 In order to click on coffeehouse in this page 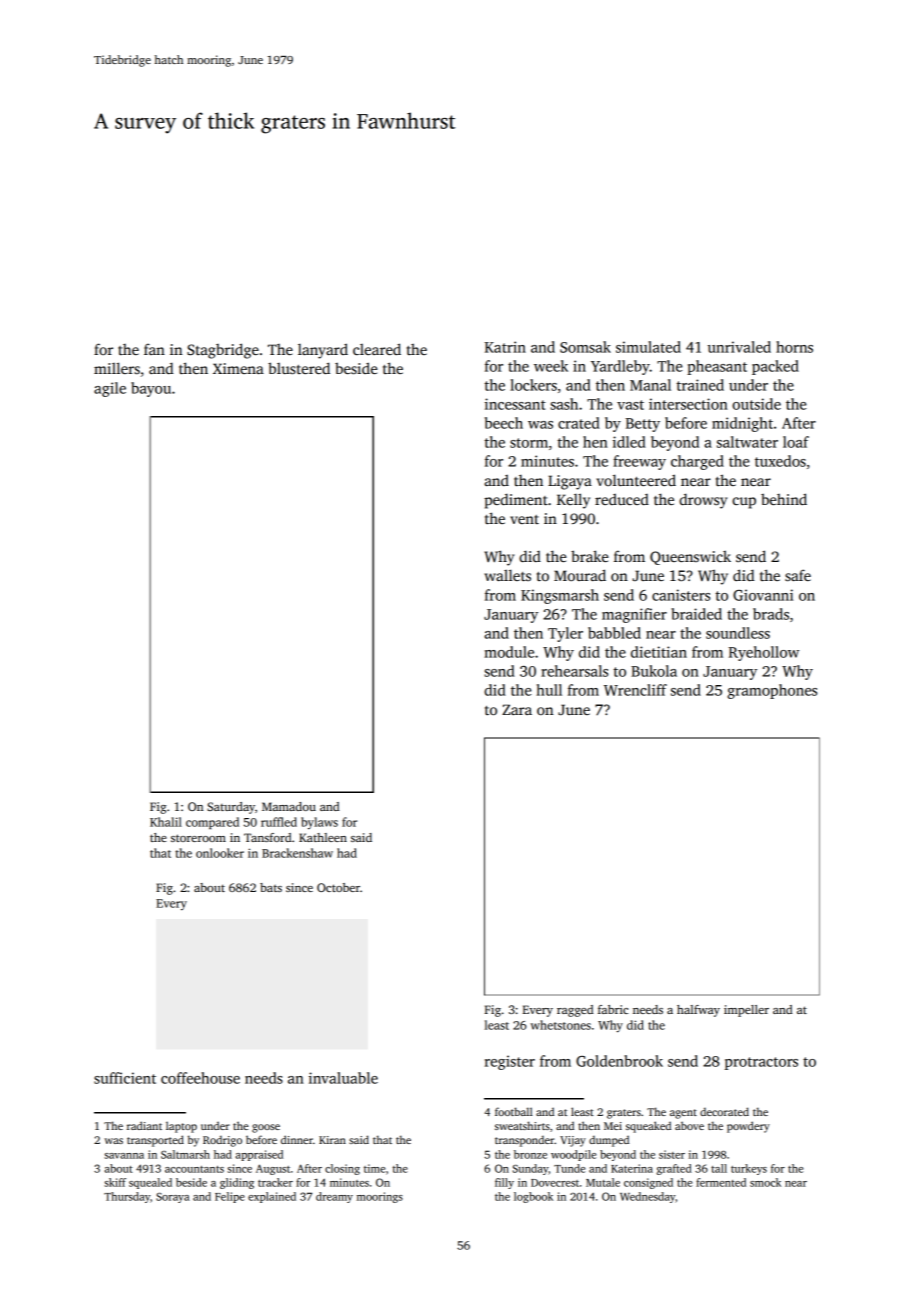, I will do `click(200, 1078)`.
